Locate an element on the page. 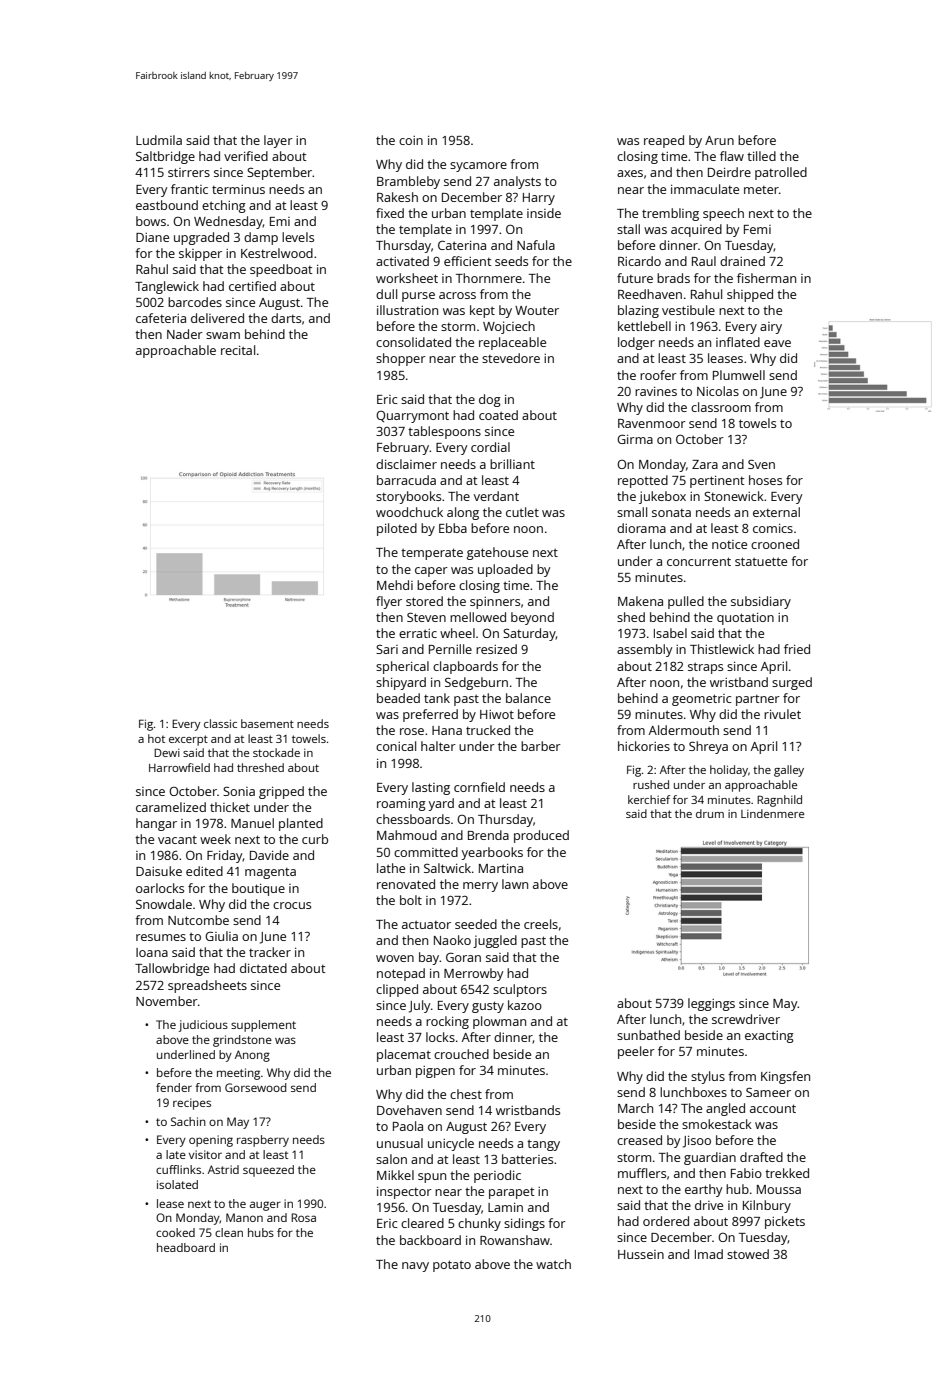  stowed is located at coordinates (748, 1254).
